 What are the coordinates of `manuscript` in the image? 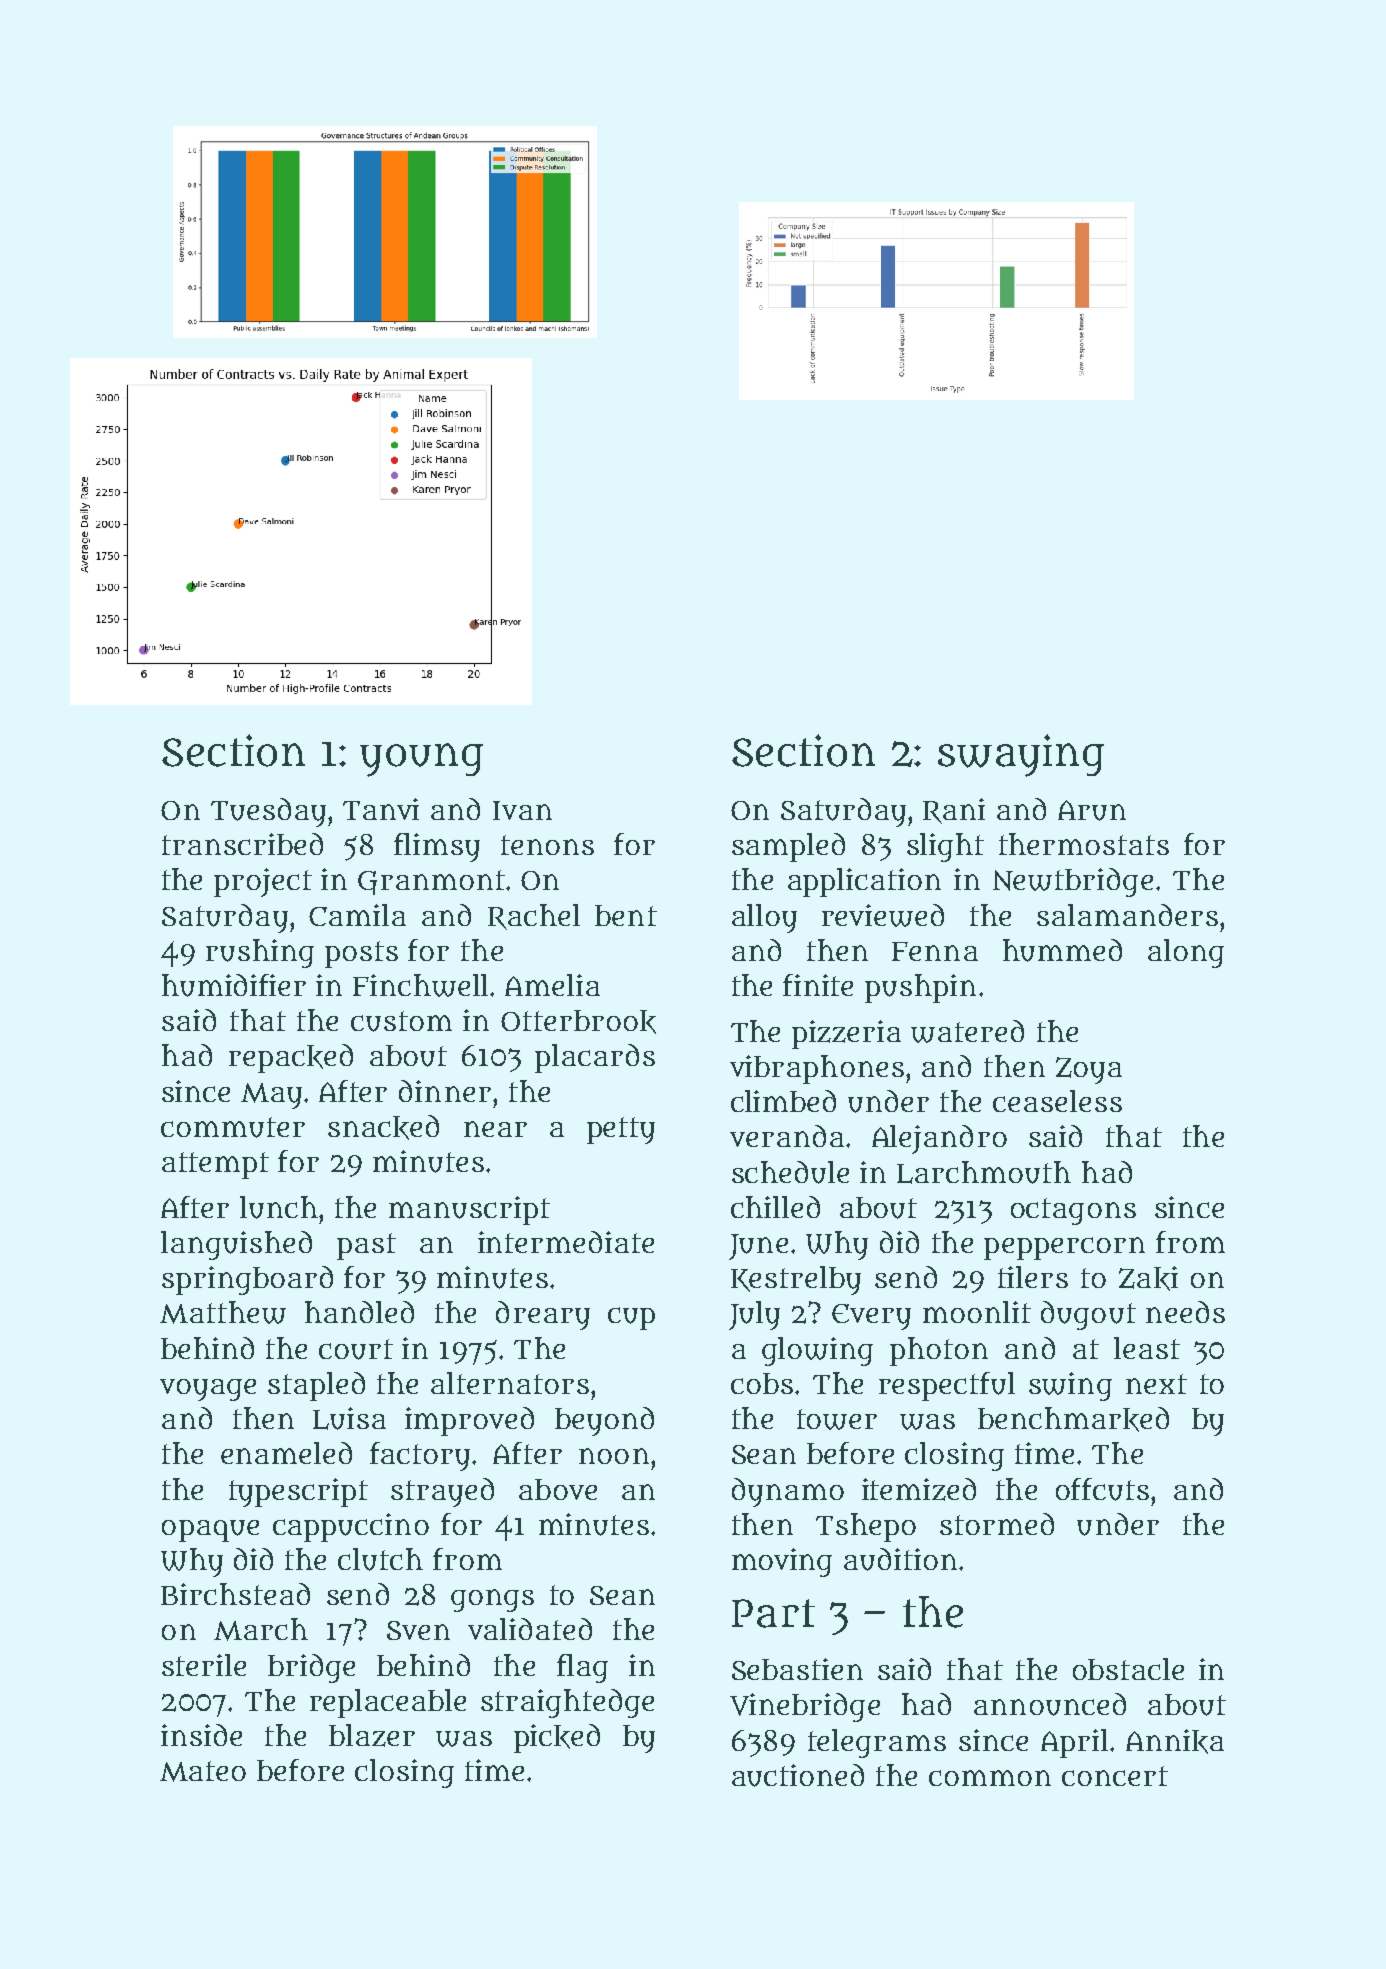 It's located at (469, 1210).
